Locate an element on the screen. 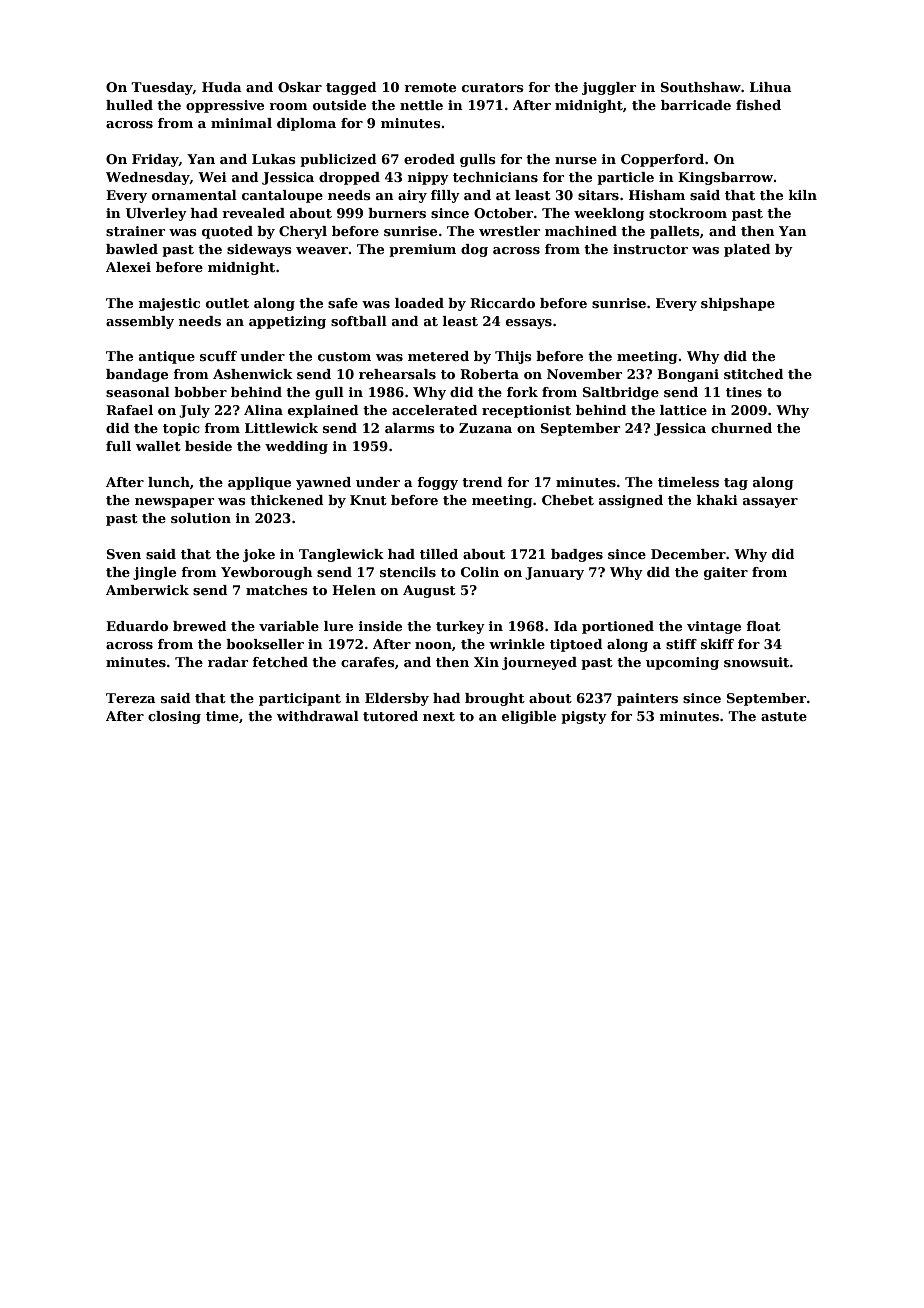 The width and height of the screenshot is (924, 1308). Lihua is located at coordinates (771, 87).
